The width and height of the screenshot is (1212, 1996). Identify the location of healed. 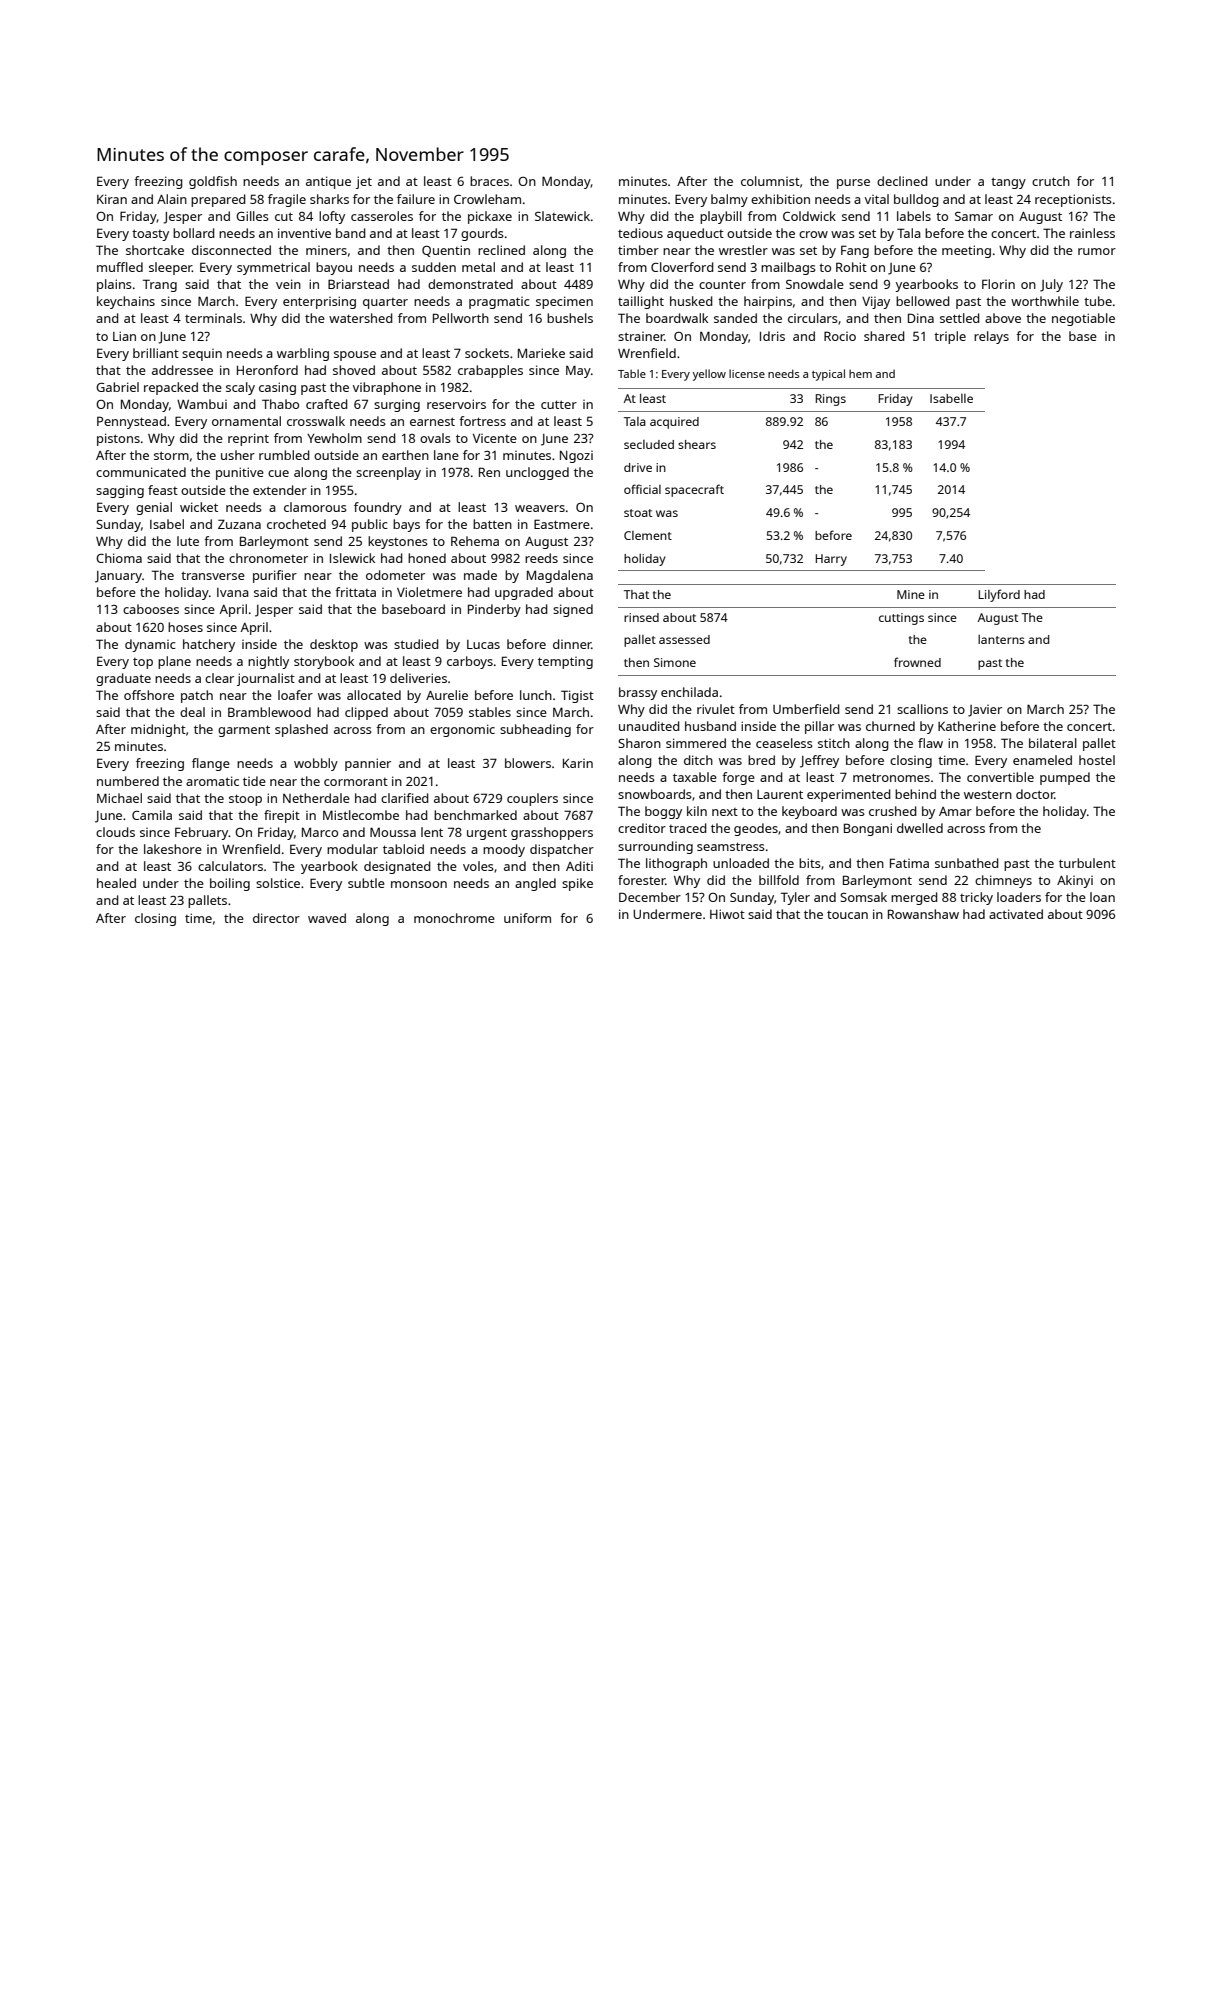
(116, 883).
